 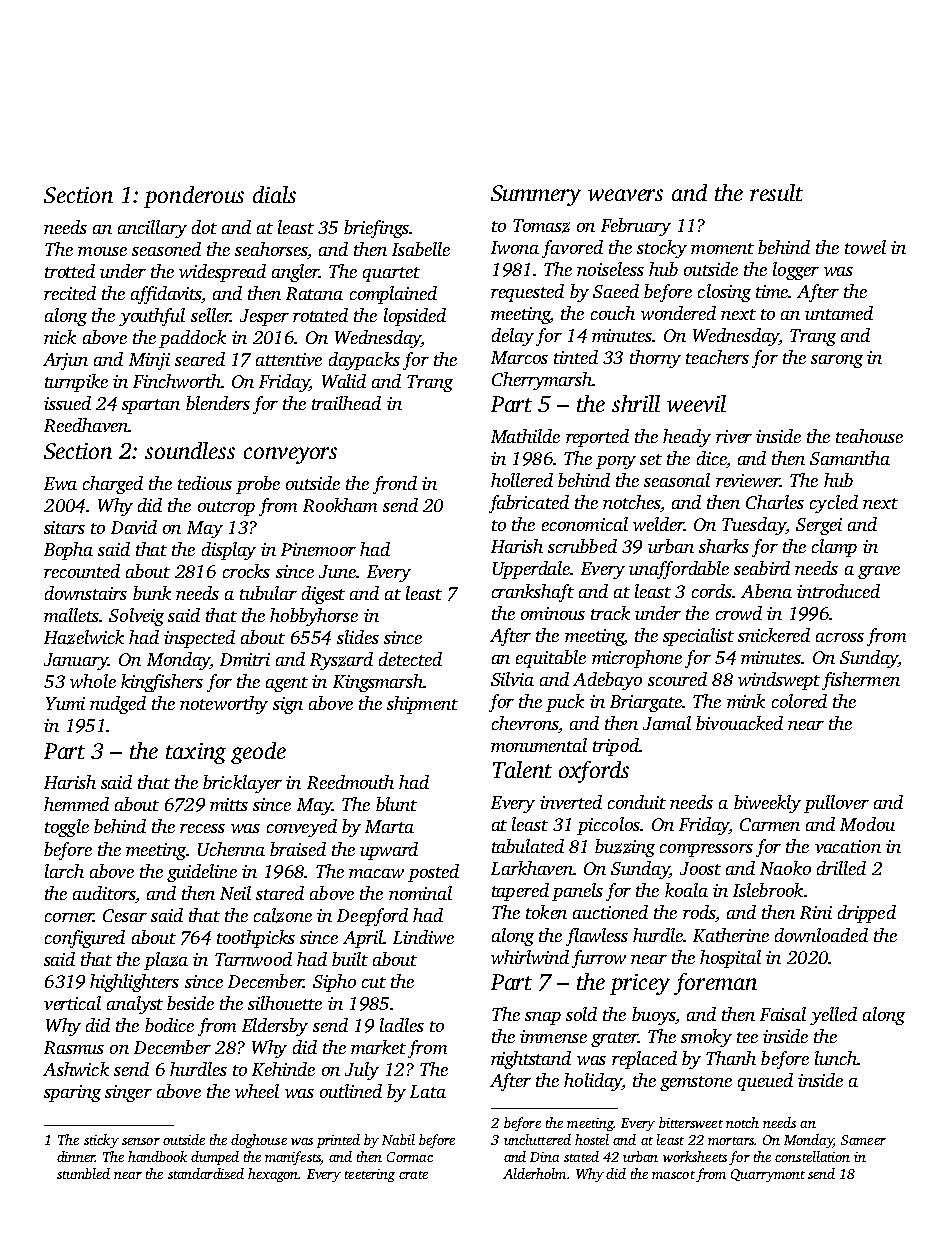 What do you see at coordinates (231, 849) in the screenshot?
I see `Uchenna` at bounding box center [231, 849].
